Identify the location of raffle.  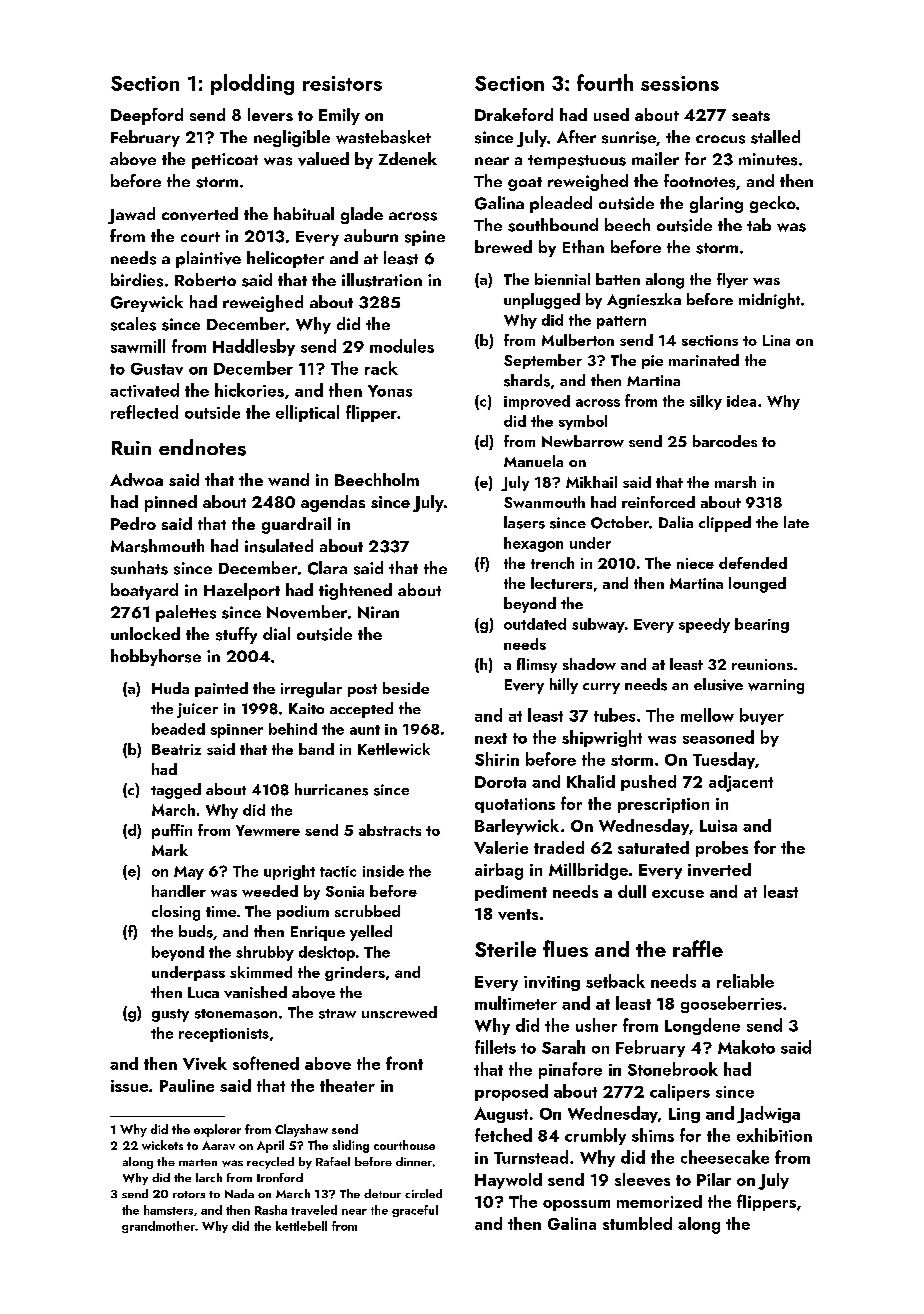
(698, 948).
